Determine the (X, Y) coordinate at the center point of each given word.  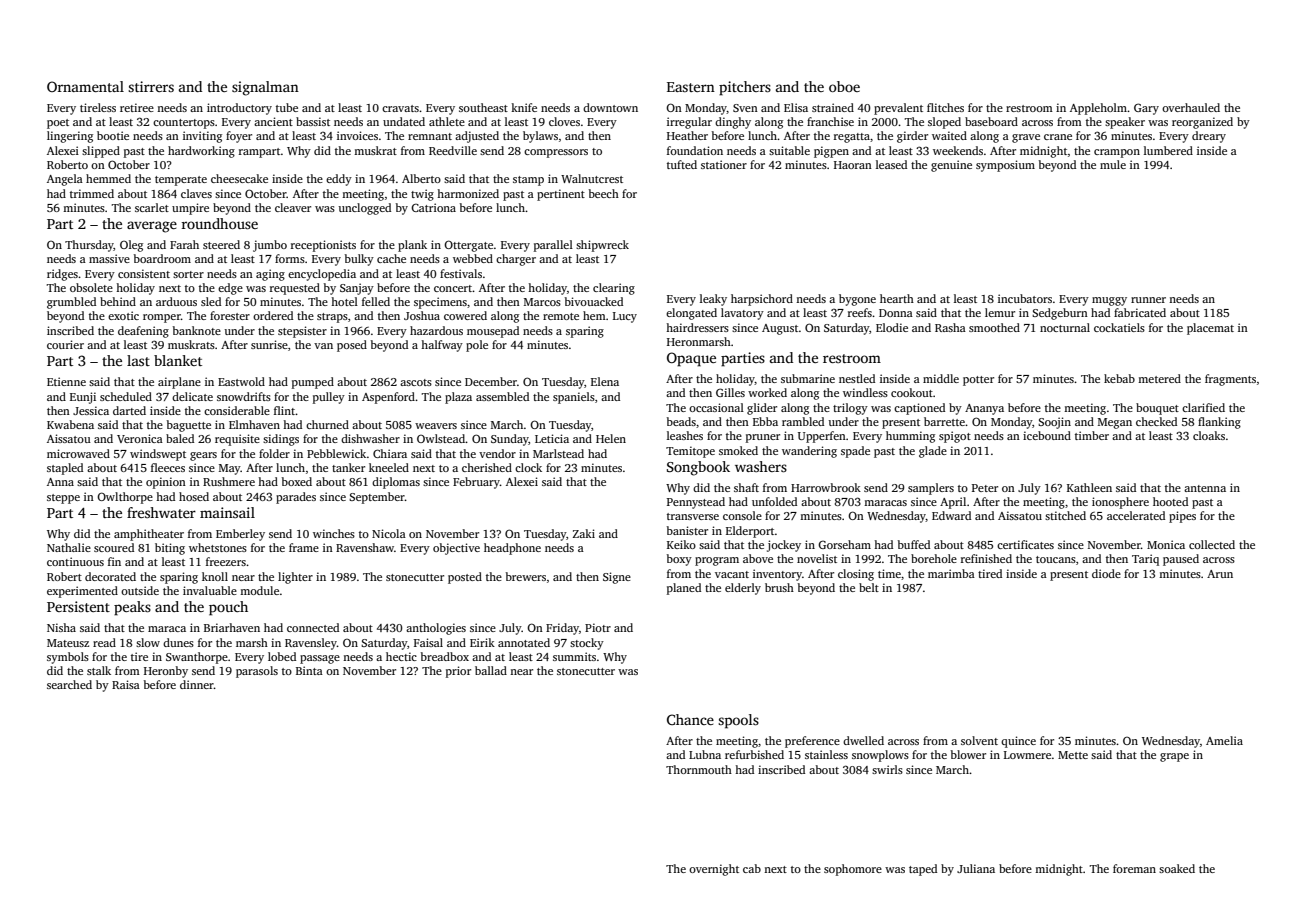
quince (1018, 742)
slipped (101, 152)
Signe (617, 578)
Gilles (730, 392)
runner (1148, 300)
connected (313, 627)
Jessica (91, 410)
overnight (714, 870)
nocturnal (1065, 327)
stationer (724, 164)
